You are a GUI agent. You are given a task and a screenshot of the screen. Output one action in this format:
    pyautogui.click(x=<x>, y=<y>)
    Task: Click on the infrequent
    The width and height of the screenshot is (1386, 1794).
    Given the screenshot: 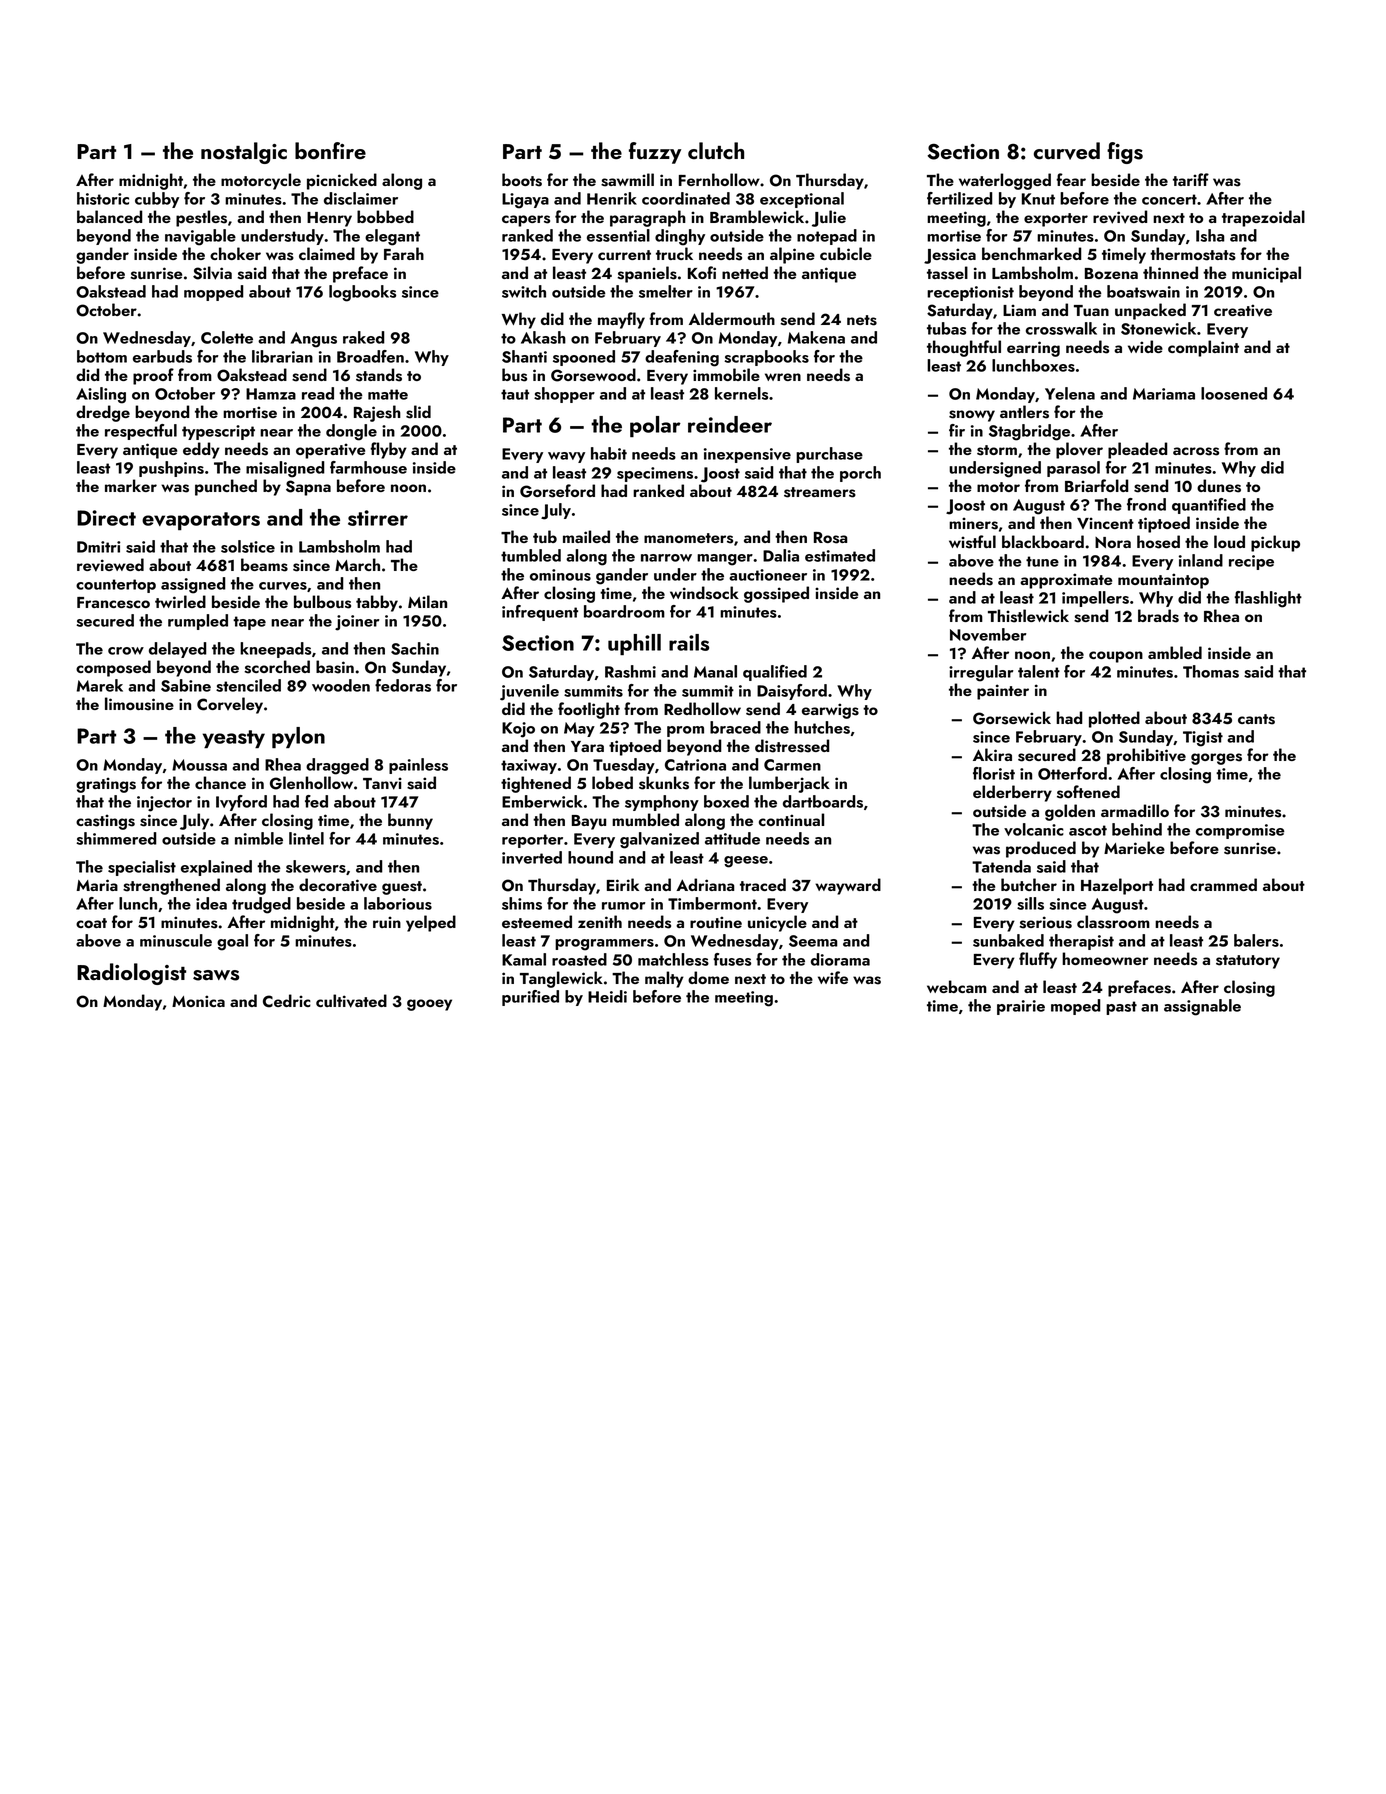 What is the action you would take?
    pyautogui.click(x=540, y=613)
